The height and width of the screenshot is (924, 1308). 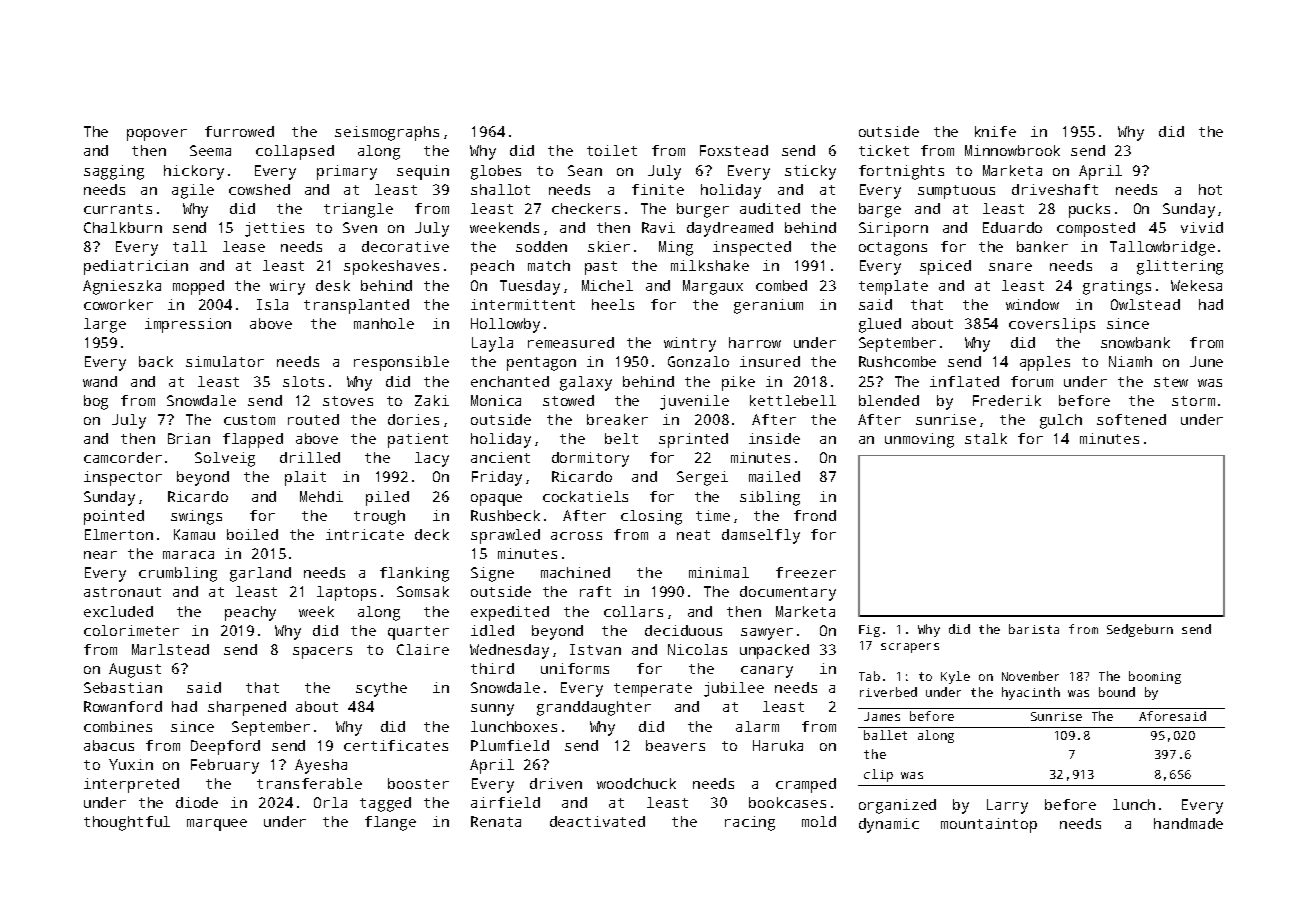 I want to click on seismographs, so click(x=387, y=133).
